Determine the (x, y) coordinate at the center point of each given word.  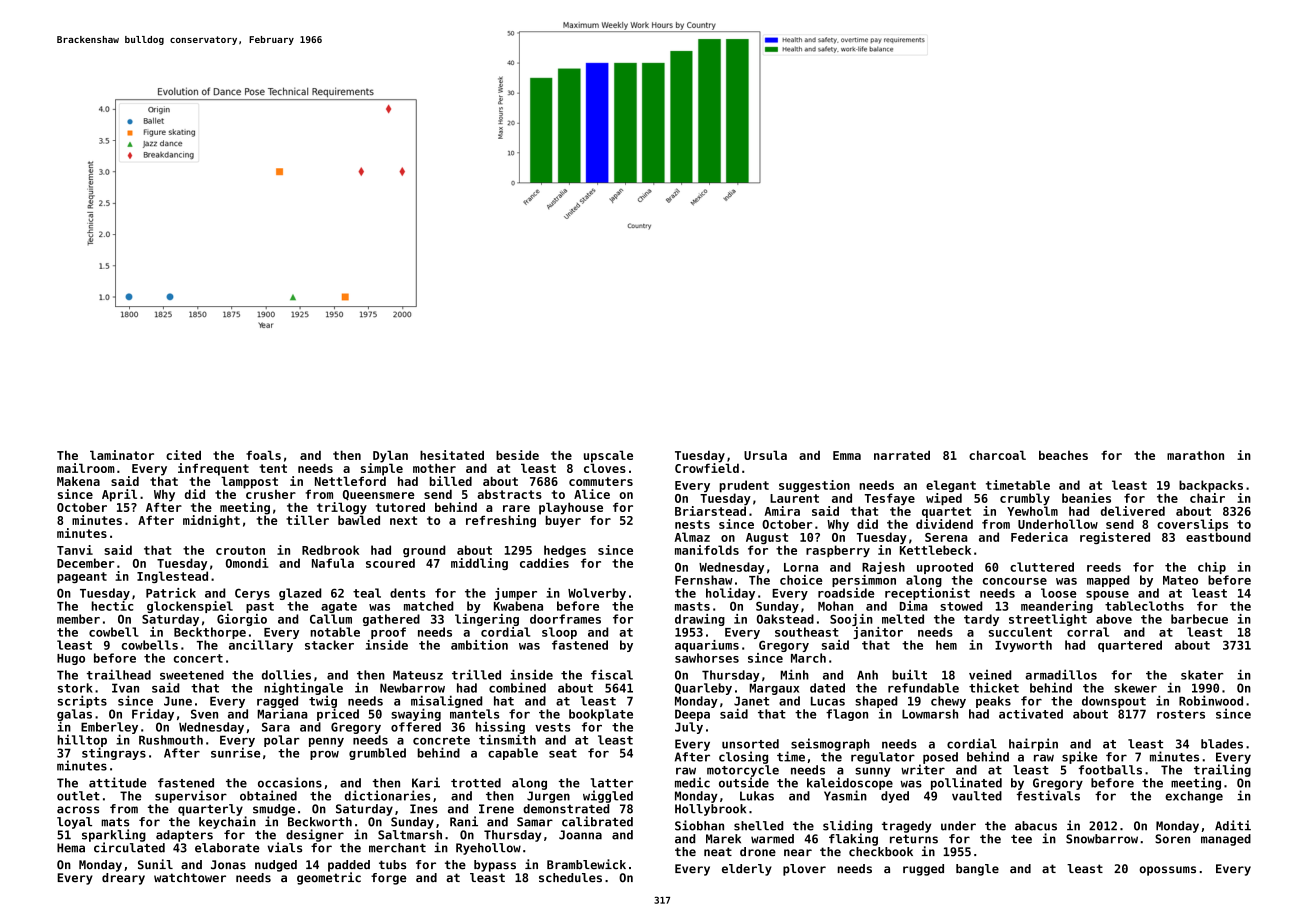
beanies (1086, 498)
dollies (286, 674)
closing (743, 757)
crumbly (1025, 499)
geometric (329, 878)
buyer (563, 521)
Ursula (765, 455)
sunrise (235, 752)
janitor (878, 633)
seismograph (830, 744)
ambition (479, 645)
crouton (240, 550)
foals (263, 455)
